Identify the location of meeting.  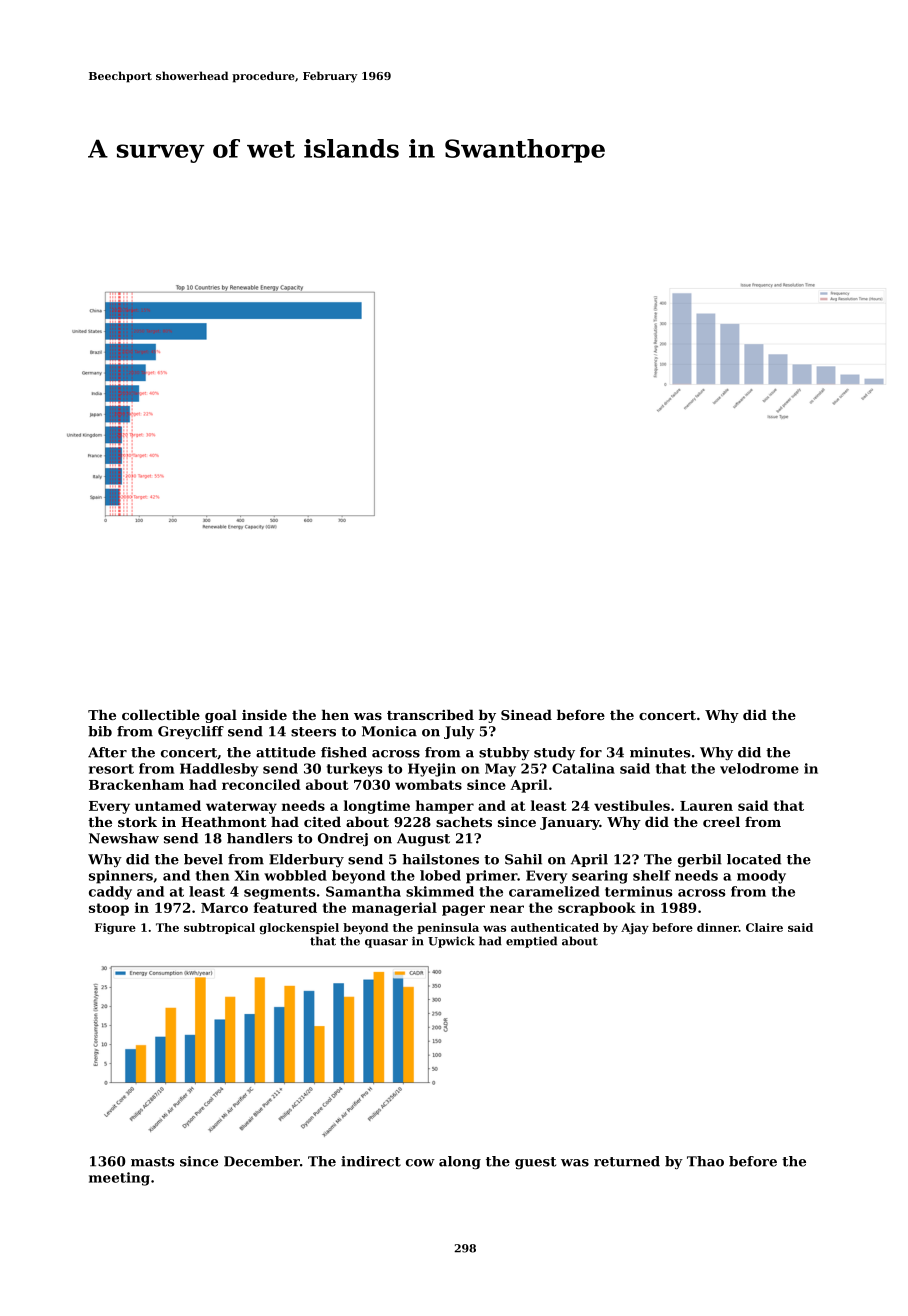
(119, 1179).
